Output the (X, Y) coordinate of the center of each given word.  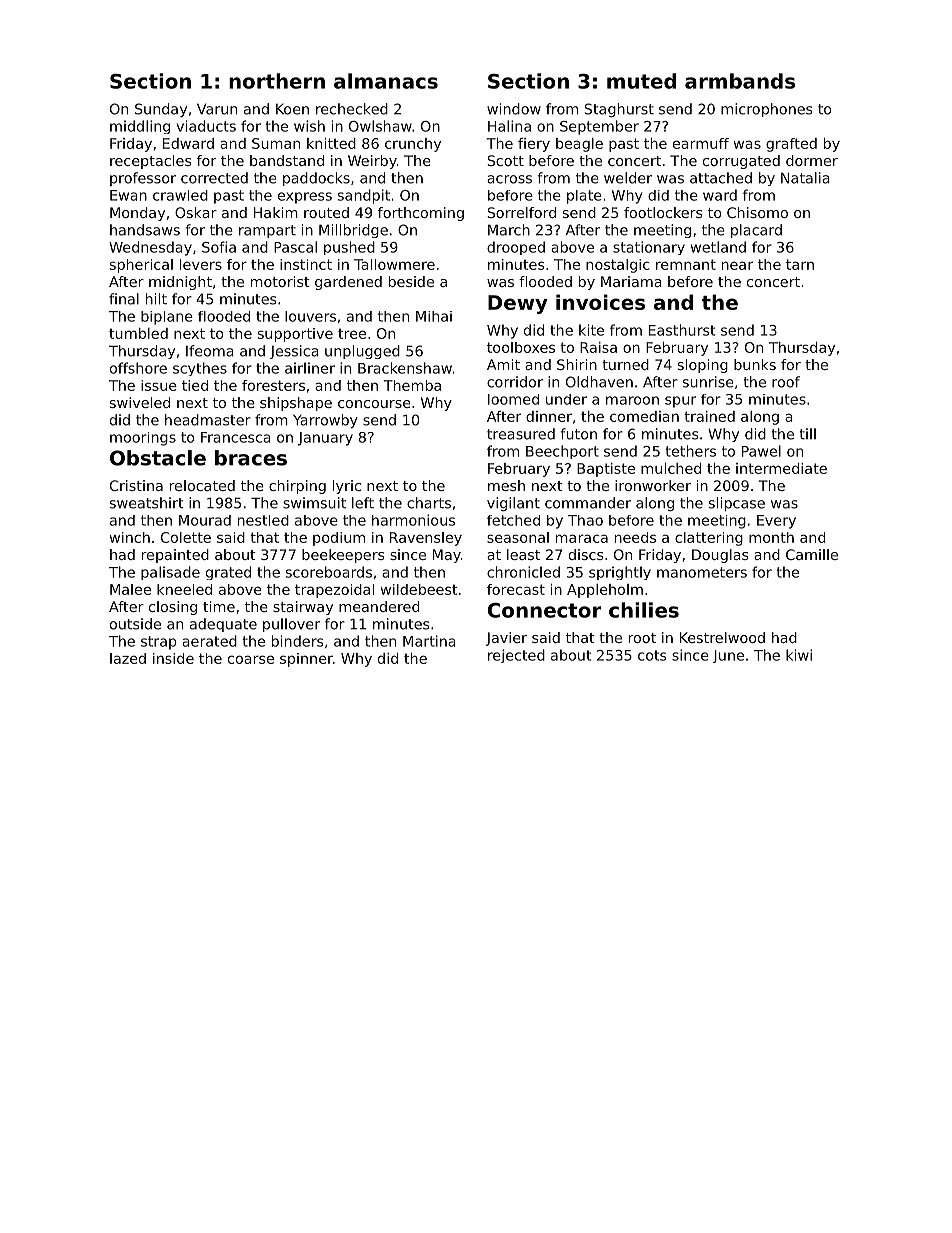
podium (339, 539)
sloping (703, 366)
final (124, 299)
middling (140, 127)
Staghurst (619, 110)
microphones (766, 110)
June (728, 656)
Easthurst (682, 330)
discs (586, 554)
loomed (513, 399)
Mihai (434, 316)
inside (173, 658)
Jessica (294, 352)
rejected (516, 656)
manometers (702, 572)
